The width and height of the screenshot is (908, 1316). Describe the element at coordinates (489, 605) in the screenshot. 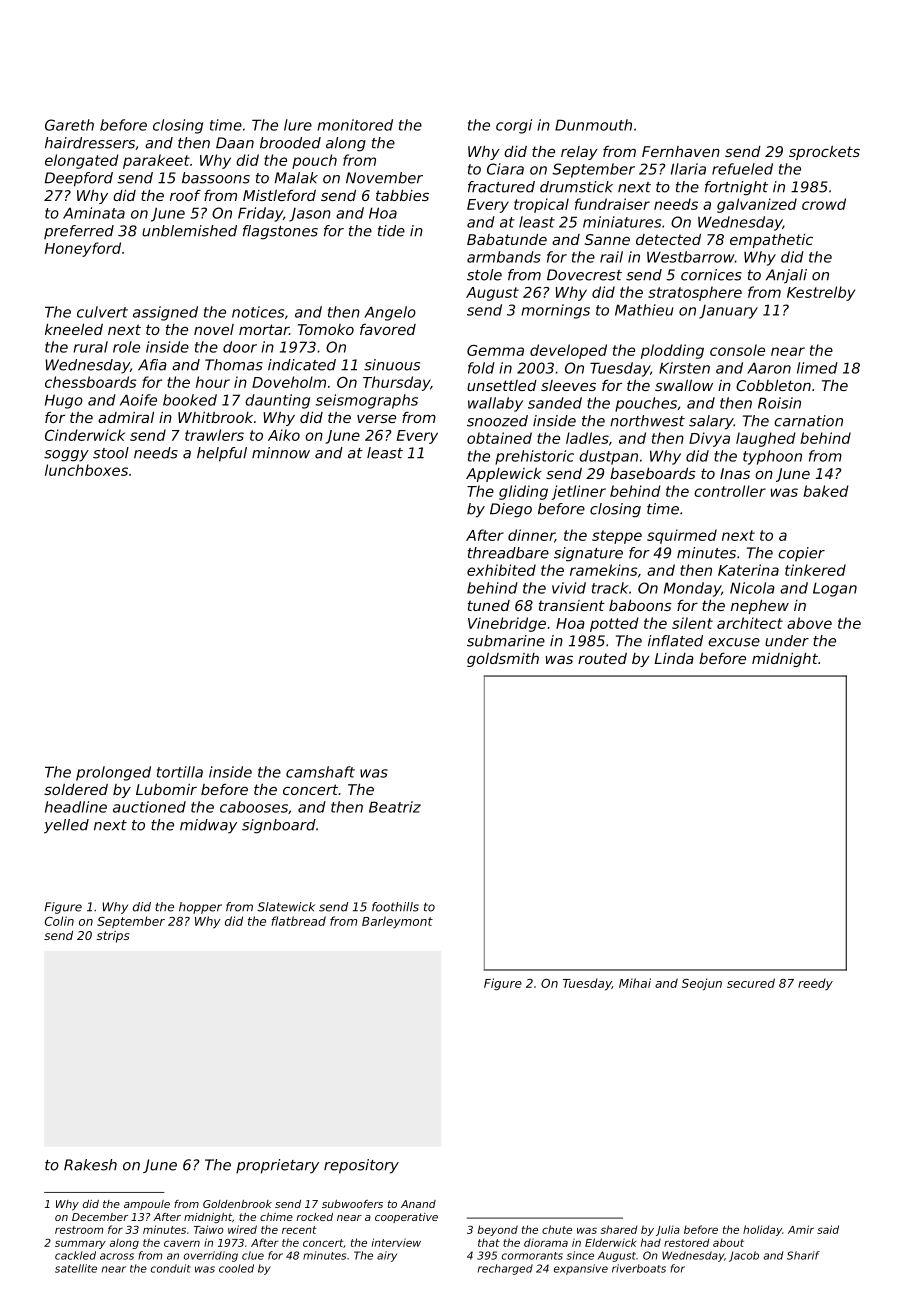

I see `tuned` at that location.
